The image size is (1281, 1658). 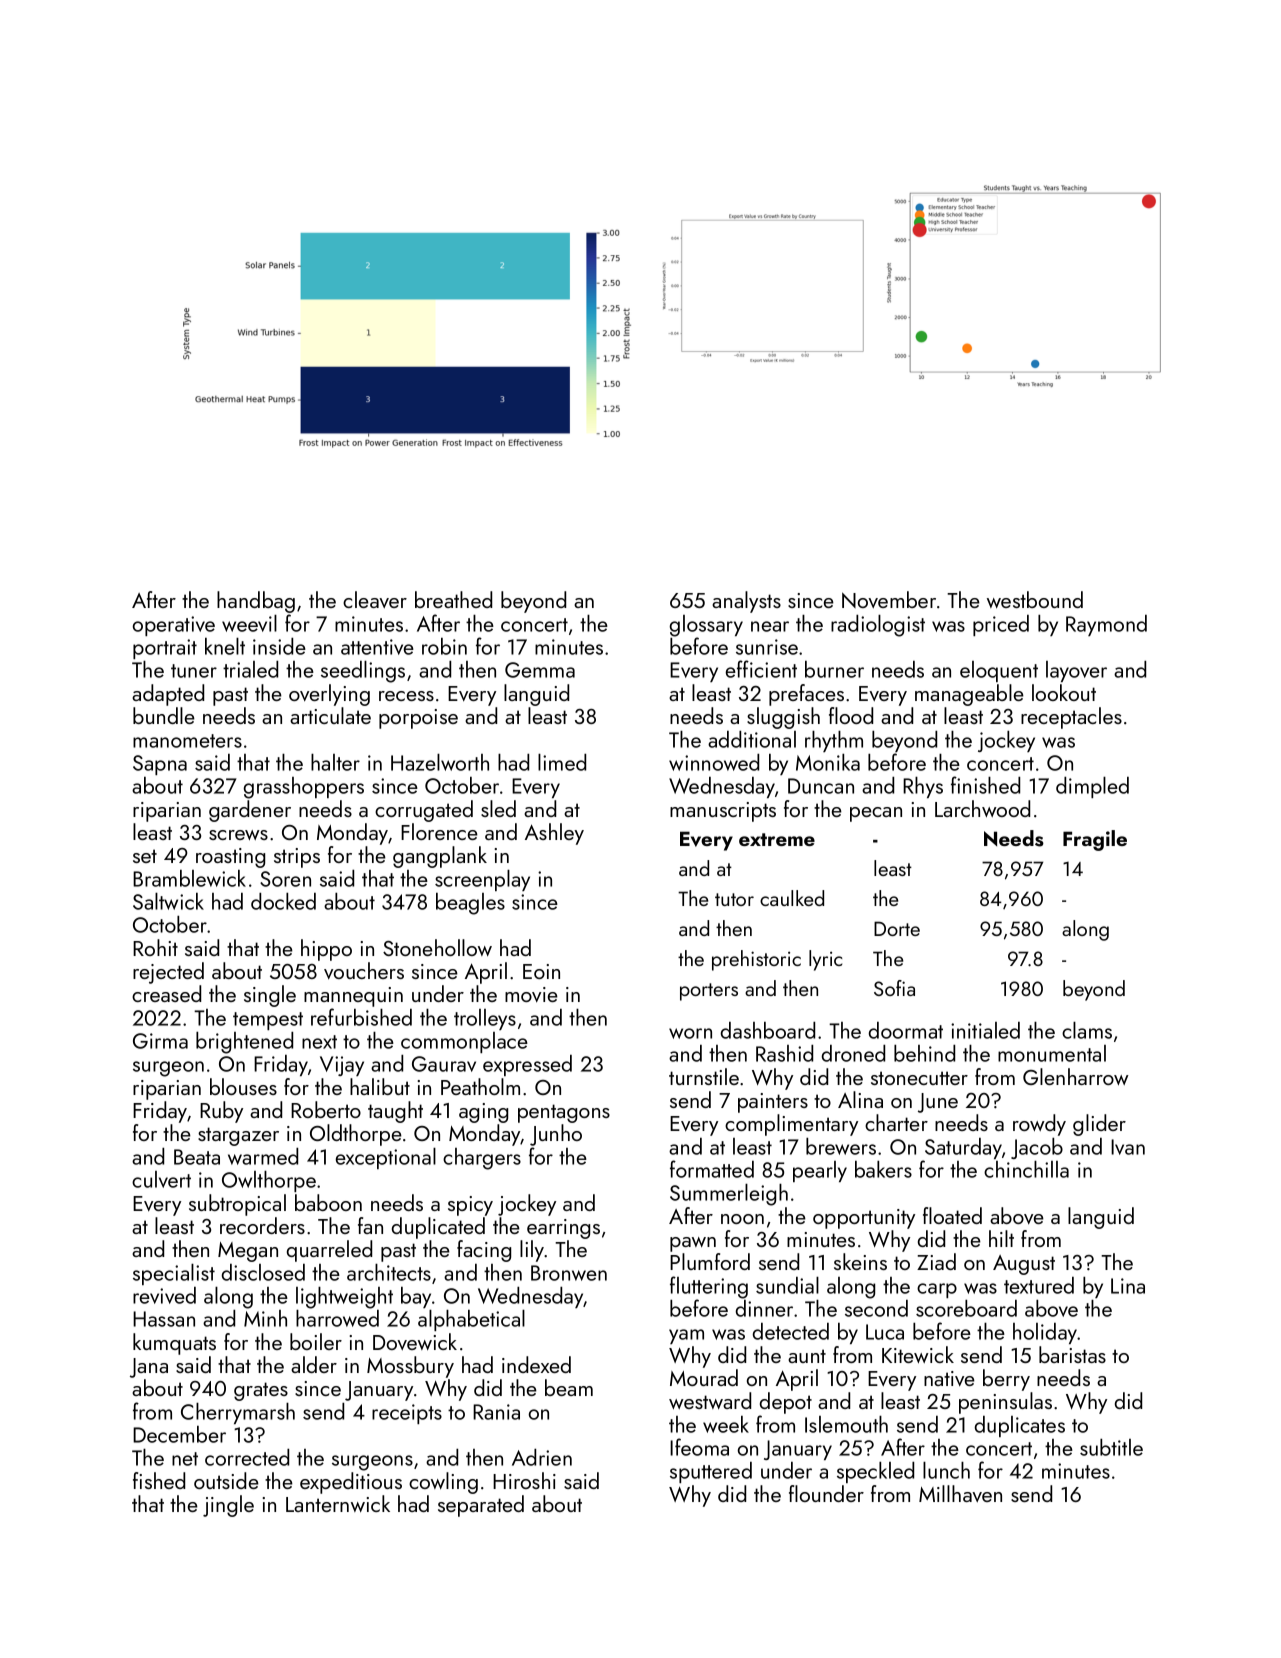 What do you see at coordinates (773, 1103) in the screenshot?
I see `painters` at bounding box center [773, 1103].
